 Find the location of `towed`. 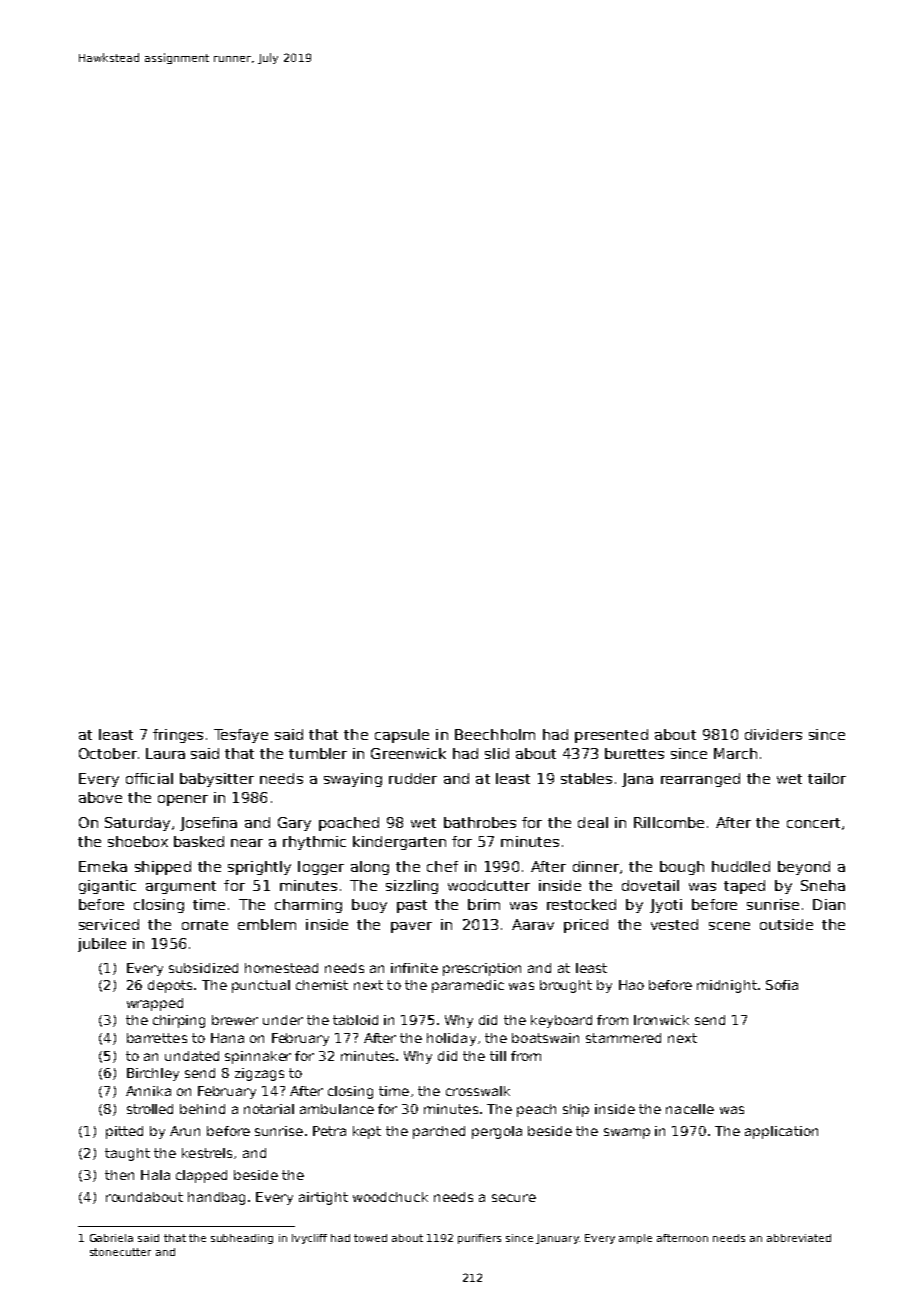

towed is located at coordinates (370, 1238).
